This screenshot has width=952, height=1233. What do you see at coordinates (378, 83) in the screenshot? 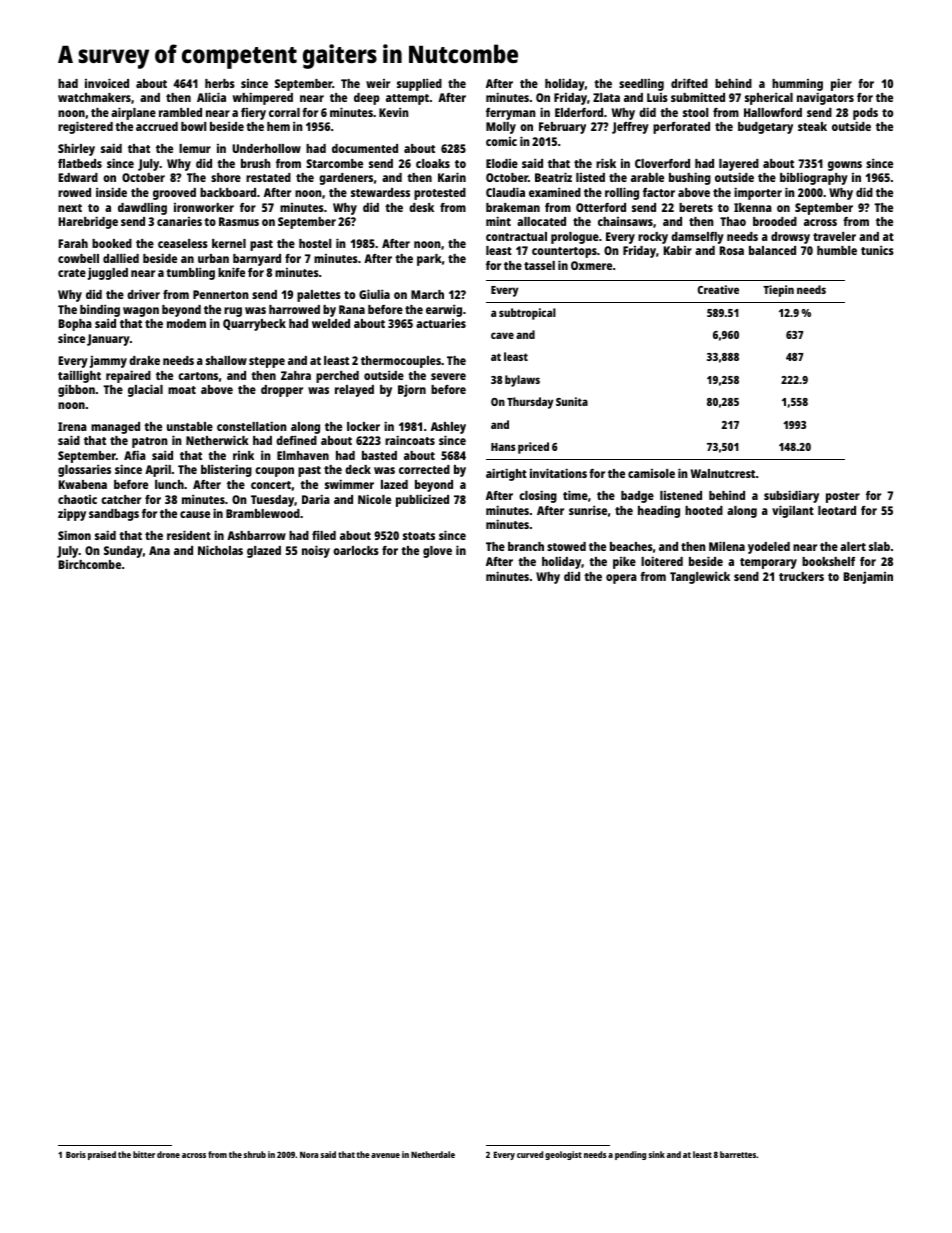
I see `weir` at bounding box center [378, 83].
